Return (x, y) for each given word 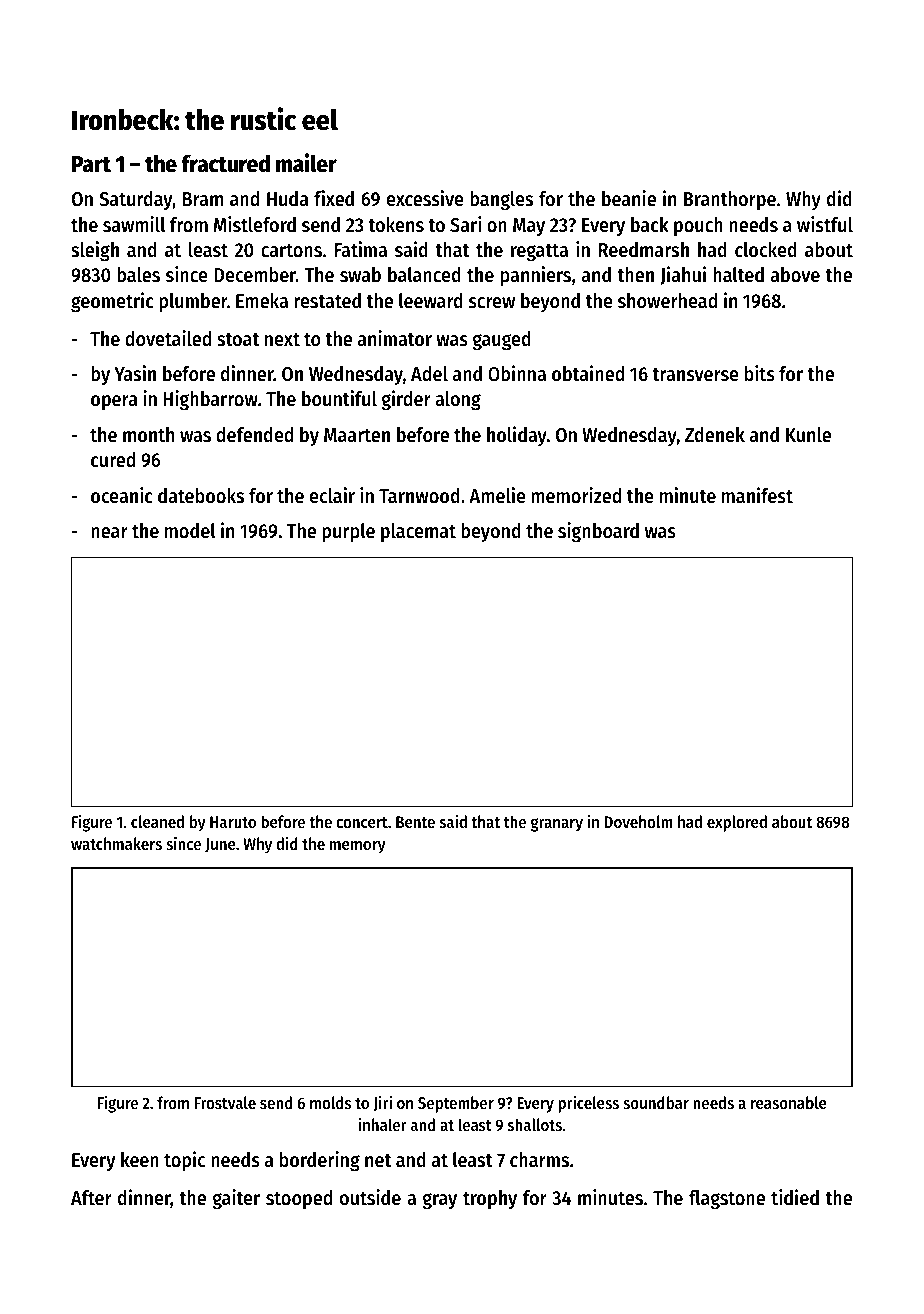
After (91, 1198)
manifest (757, 495)
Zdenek (715, 435)
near (109, 533)
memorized (576, 495)
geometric (112, 302)
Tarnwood (419, 496)
